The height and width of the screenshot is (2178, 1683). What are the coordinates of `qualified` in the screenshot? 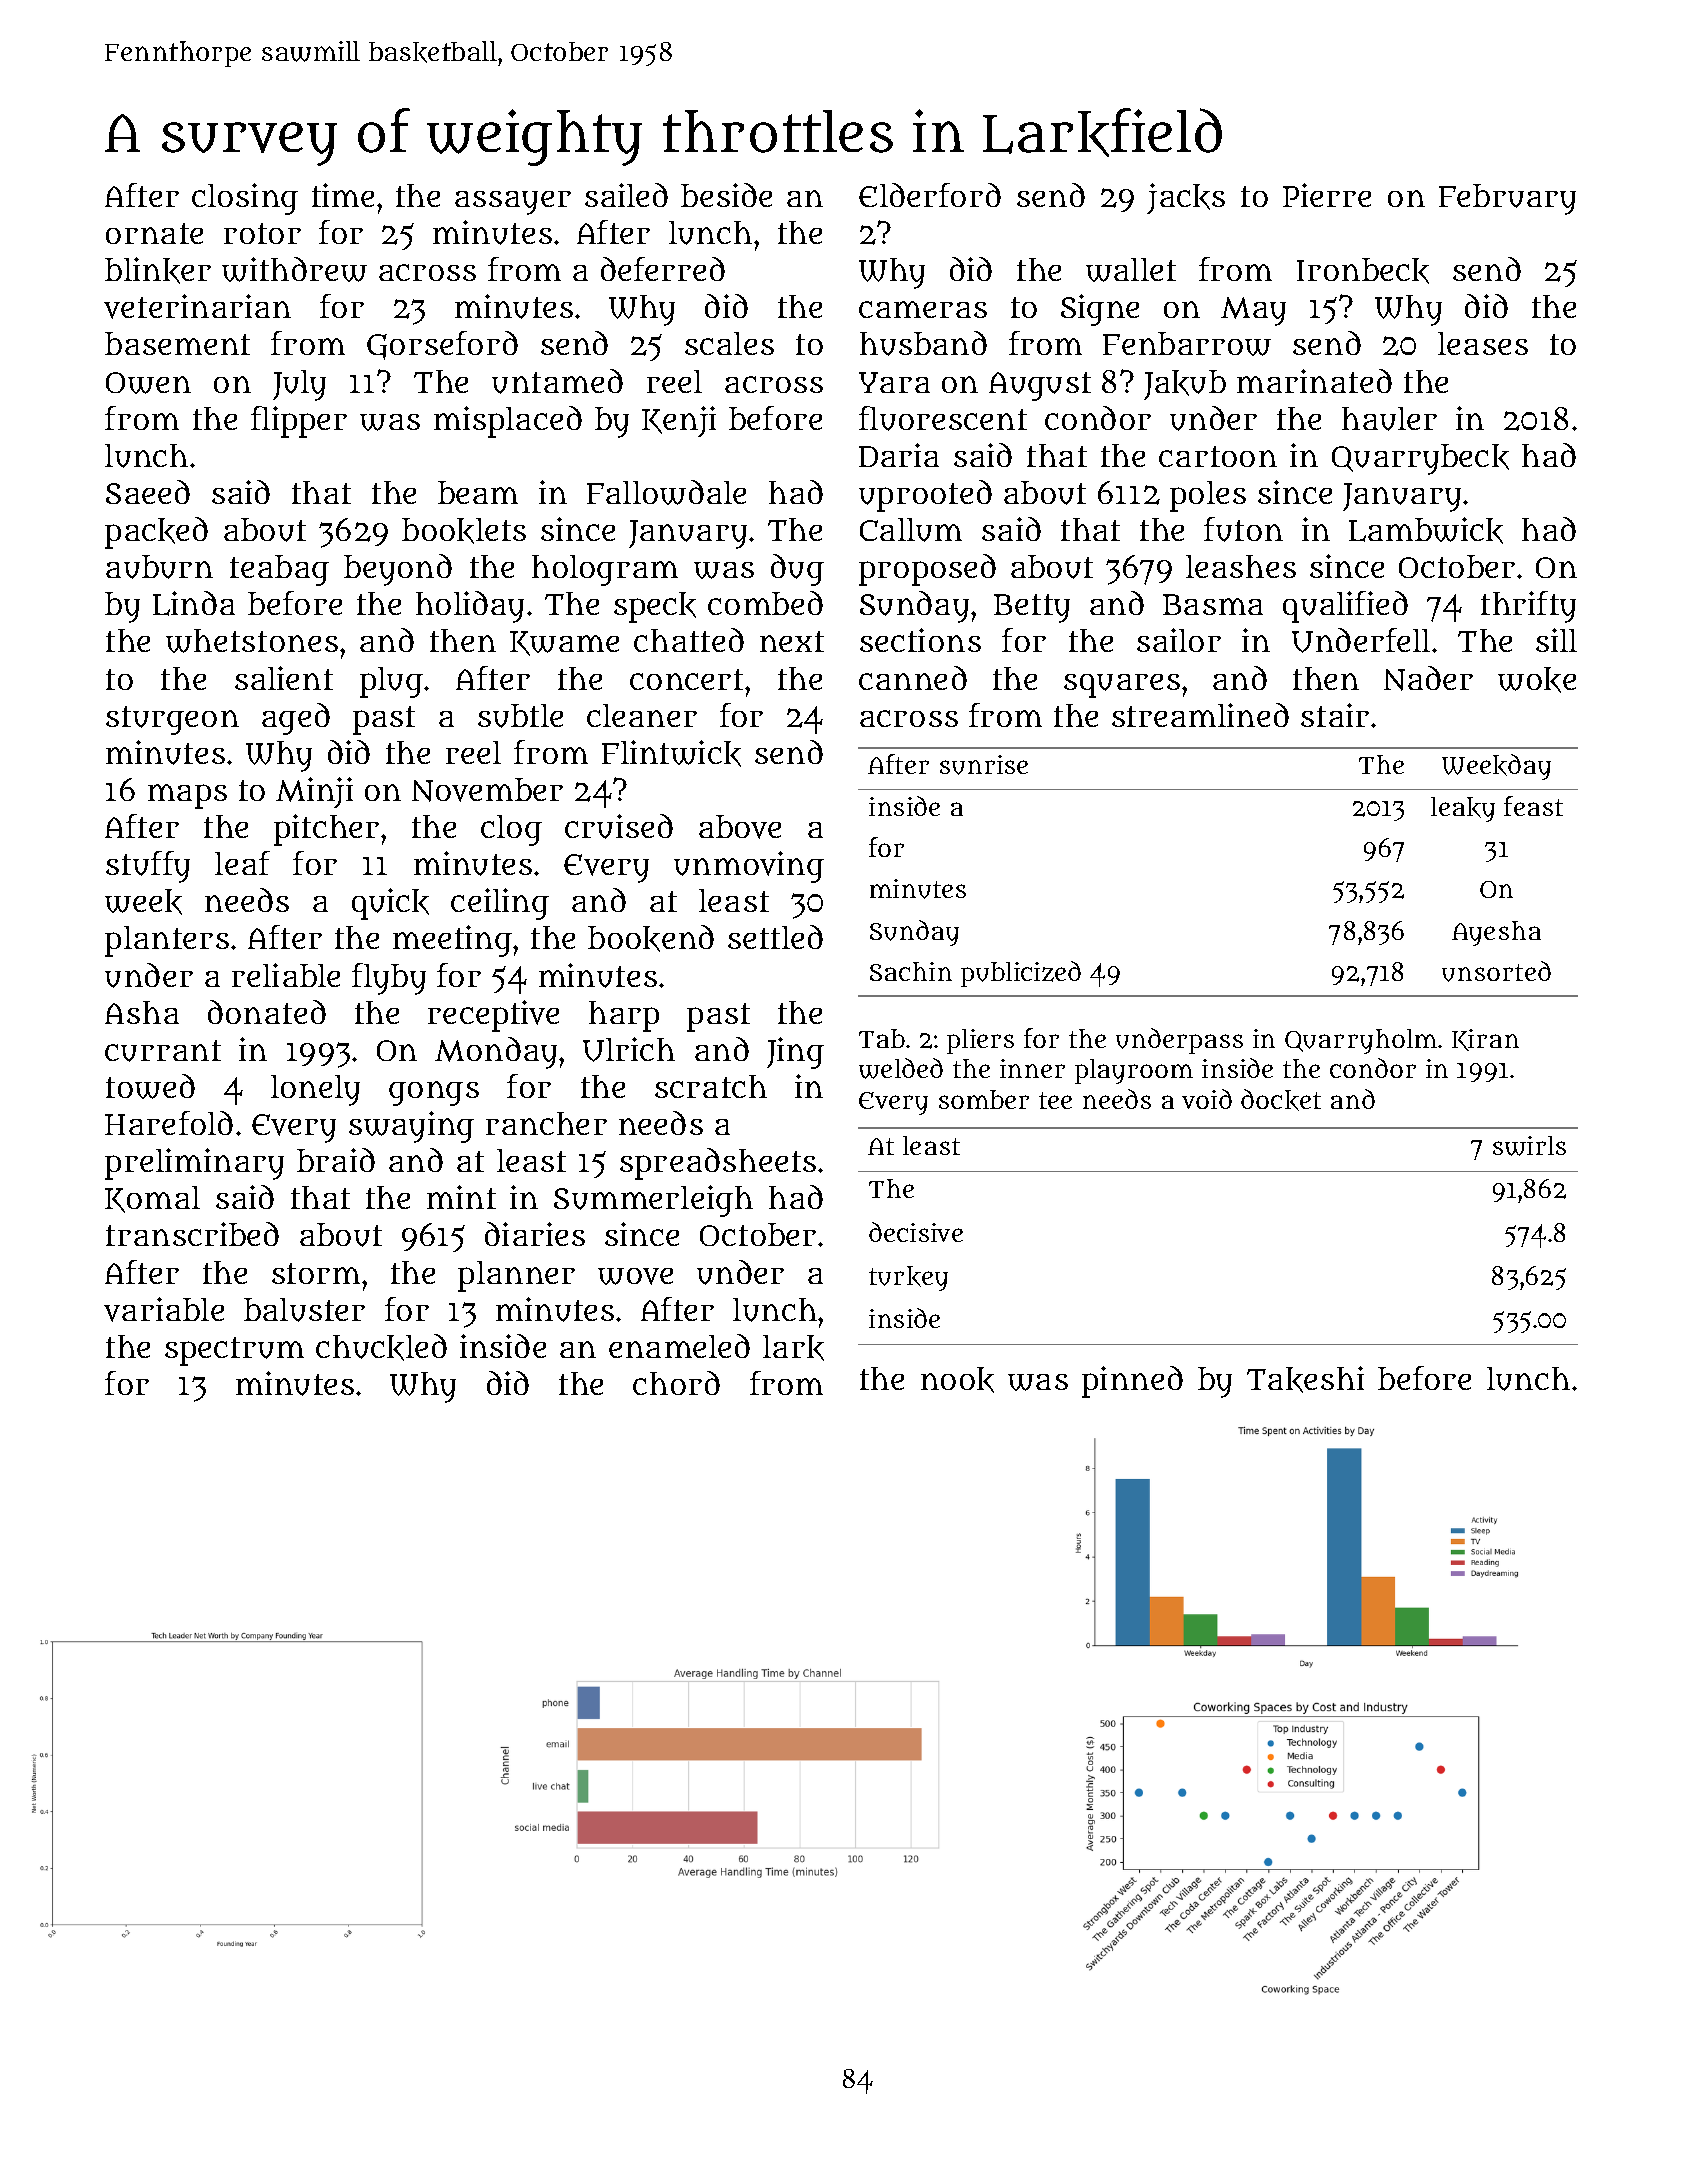 It's located at (1345, 607).
